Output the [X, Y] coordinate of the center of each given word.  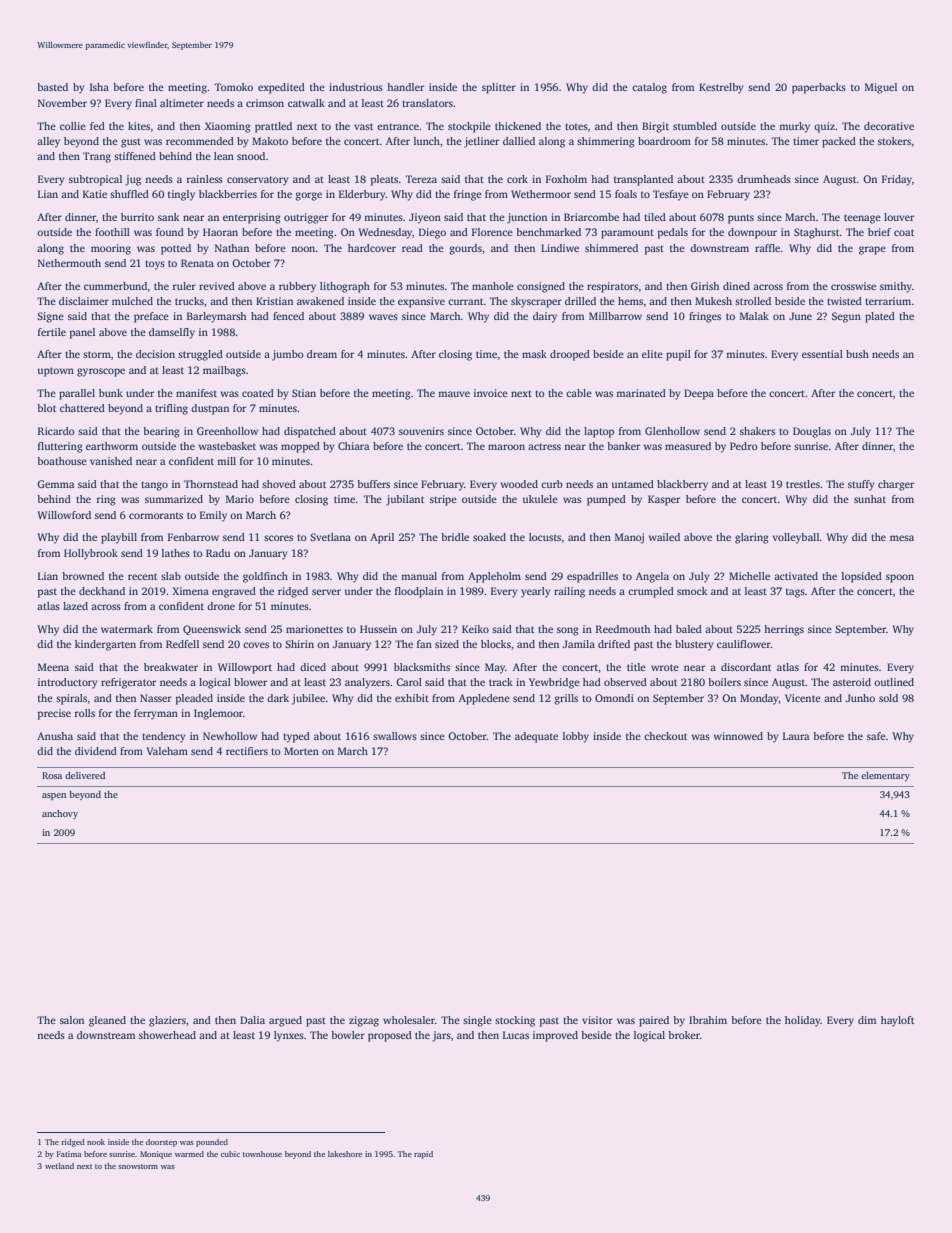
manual [419, 576]
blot [46, 408]
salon [72, 1020]
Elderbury [362, 195]
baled [689, 629]
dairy [545, 317]
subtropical [95, 180]
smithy [896, 287]
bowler [348, 1035]
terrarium [888, 301]
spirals [71, 699]
